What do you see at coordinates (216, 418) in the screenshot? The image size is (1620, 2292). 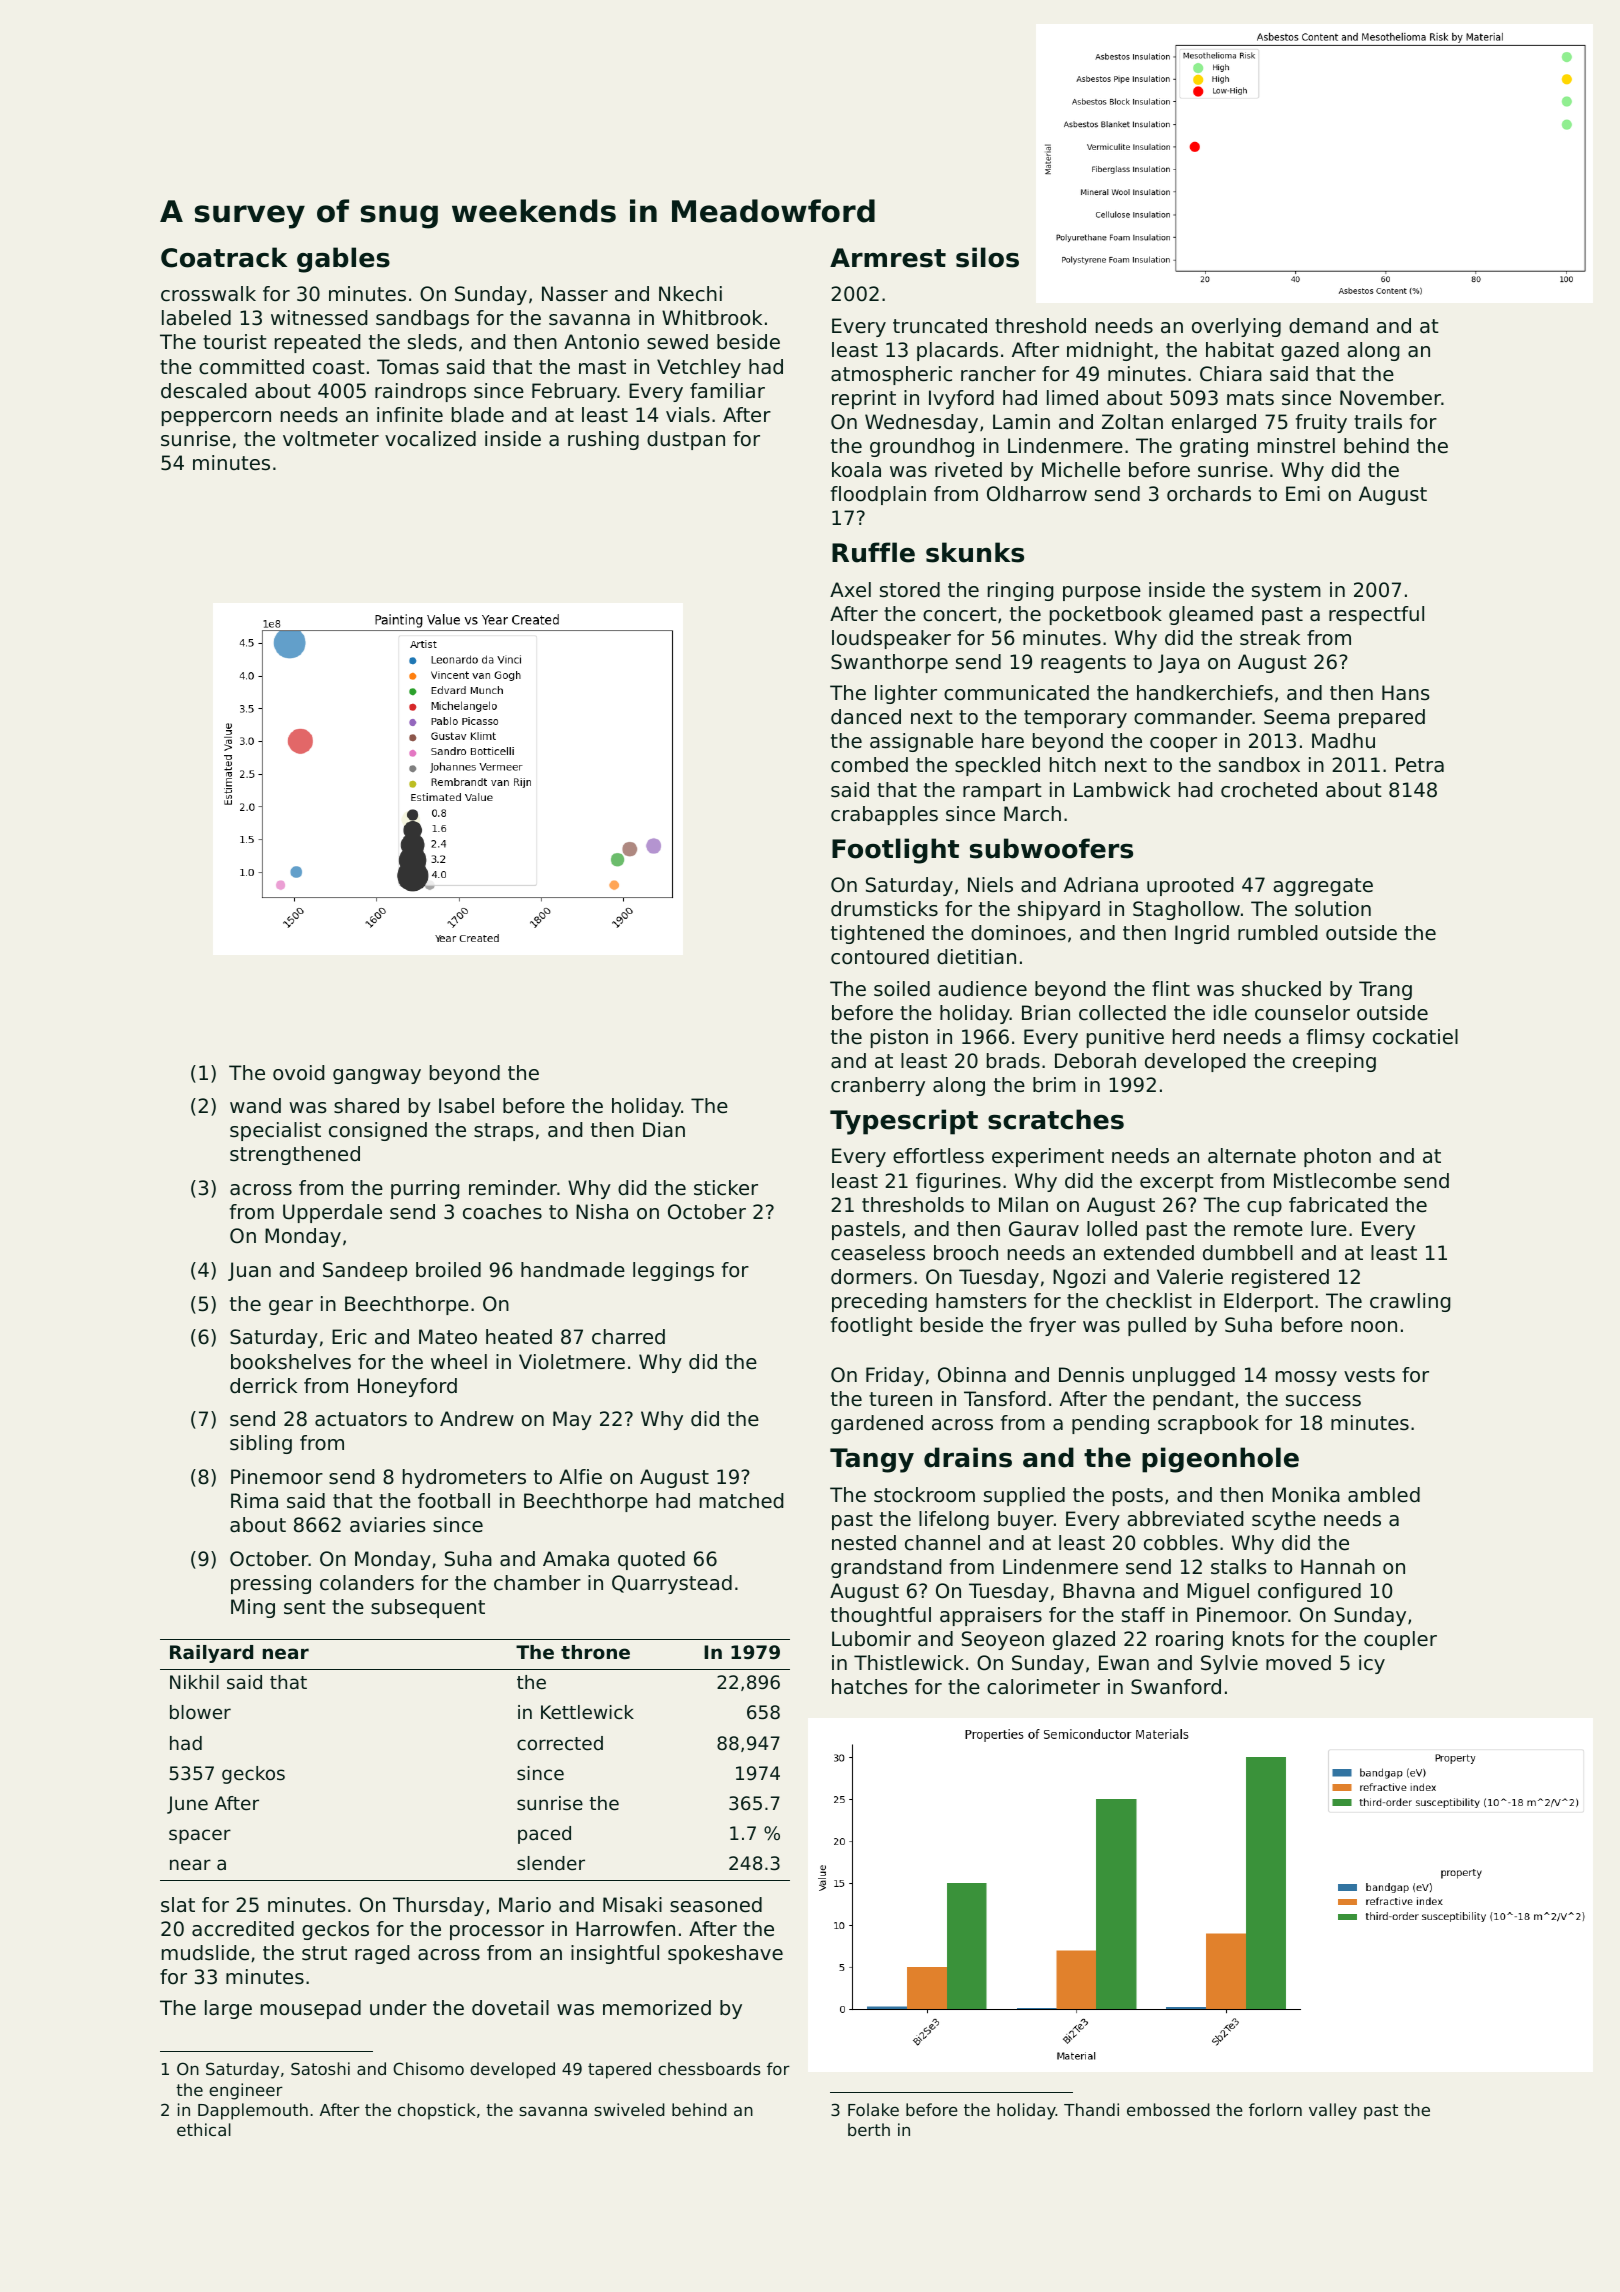 I see `peppercorn` at bounding box center [216, 418].
